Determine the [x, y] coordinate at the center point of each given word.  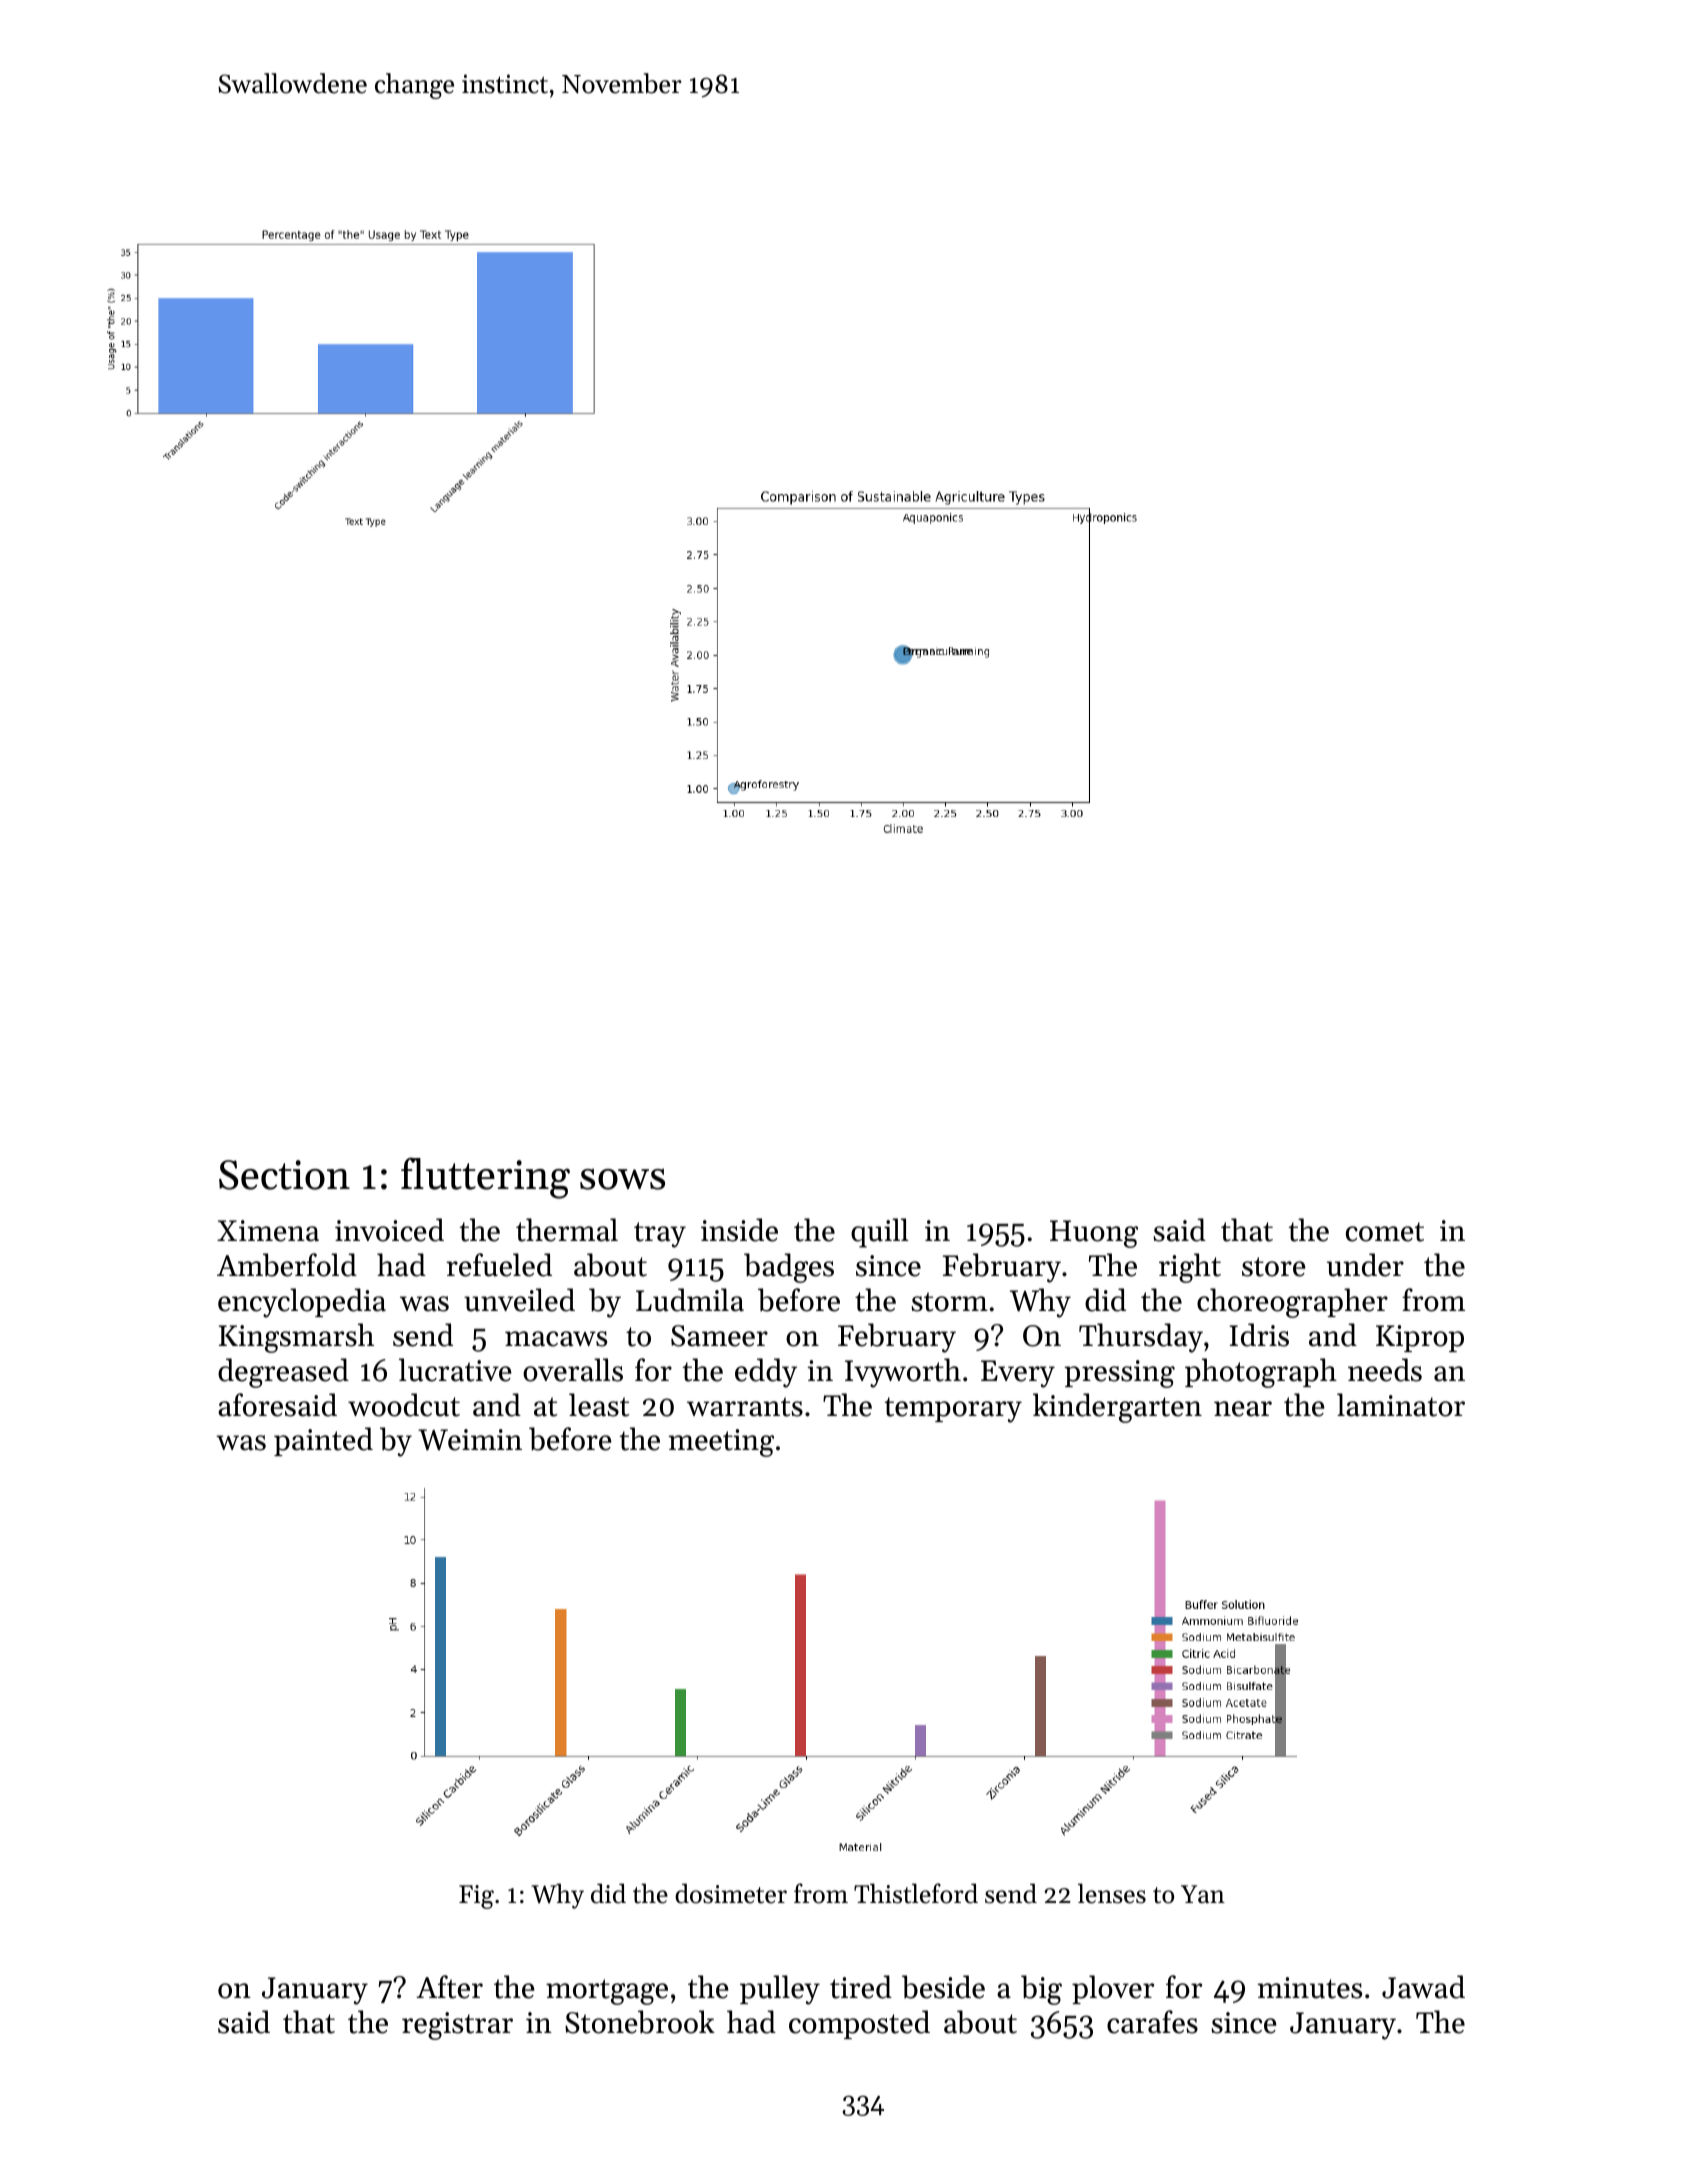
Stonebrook [640, 2022]
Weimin [470, 1440]
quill [880, 1233]
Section [284, 1175]
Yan [1203, 1894]
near [1243, 1409]
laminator [1401, 1405]
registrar [457, 2026]
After [449, 1987]
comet [1385, 1232]
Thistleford [916, 1893]
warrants [745, 1407]
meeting [721, 1443]
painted [323, 1441]
